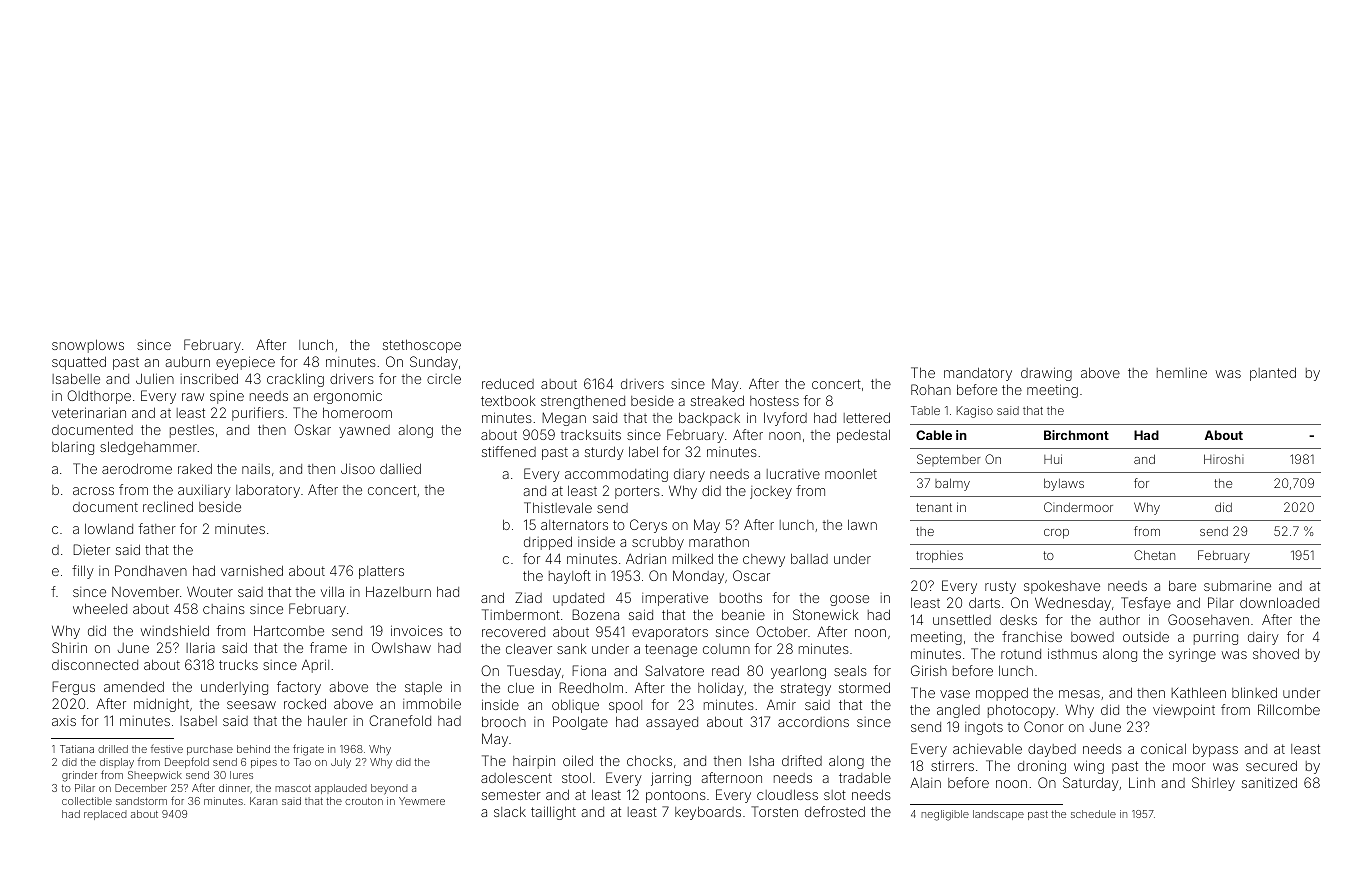  I want to click on alternators, so click(574, 525).
